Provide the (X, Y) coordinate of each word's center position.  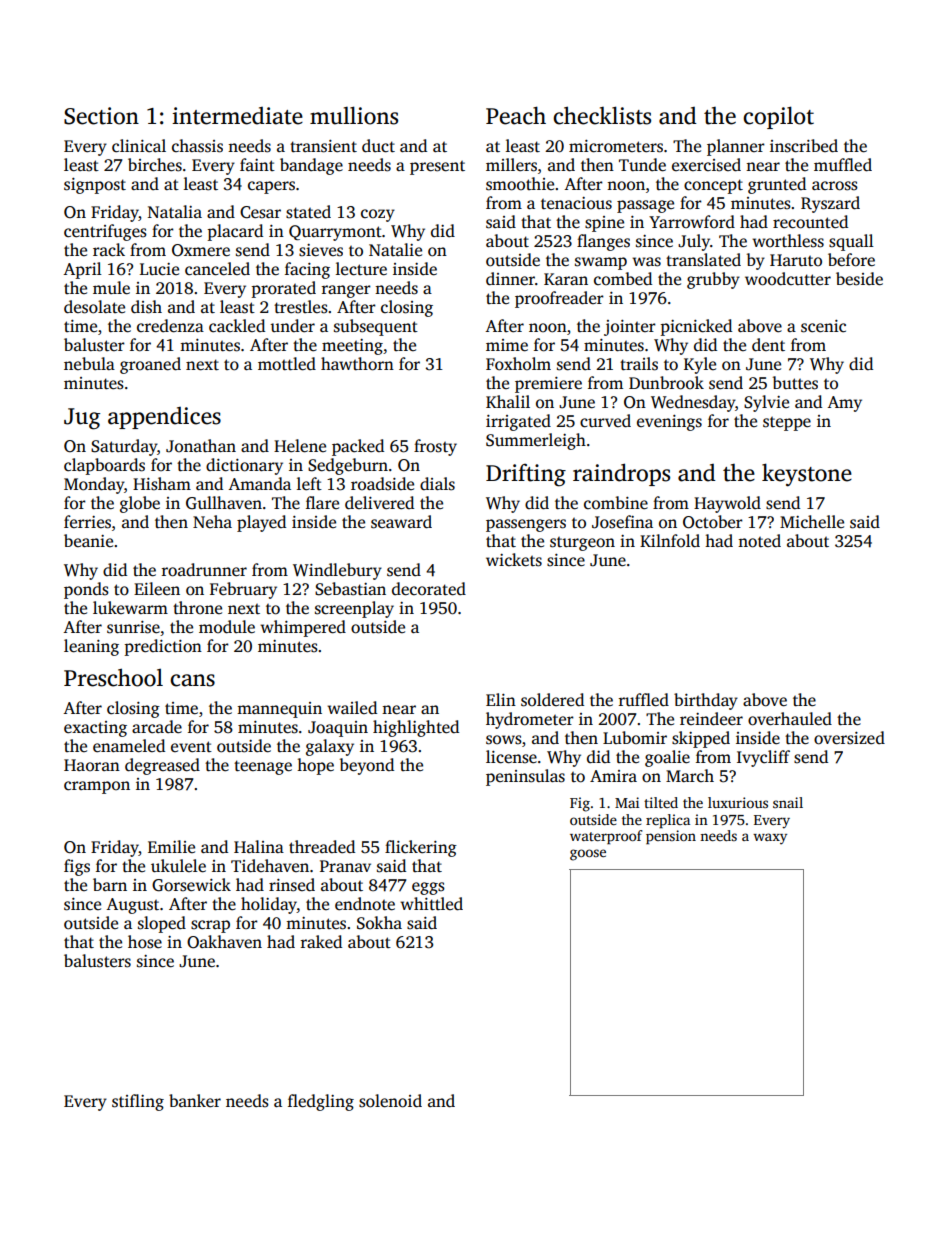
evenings (669, 423)
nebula (89, 363)
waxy (770, 839)
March (690, 775)
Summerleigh (536, 441)
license (511, 757)
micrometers (616, 146)
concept (713, 186)
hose (145, 942)
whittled (431, 904)
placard (235, 232)
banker (195, 1101)
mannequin (279, 710)
